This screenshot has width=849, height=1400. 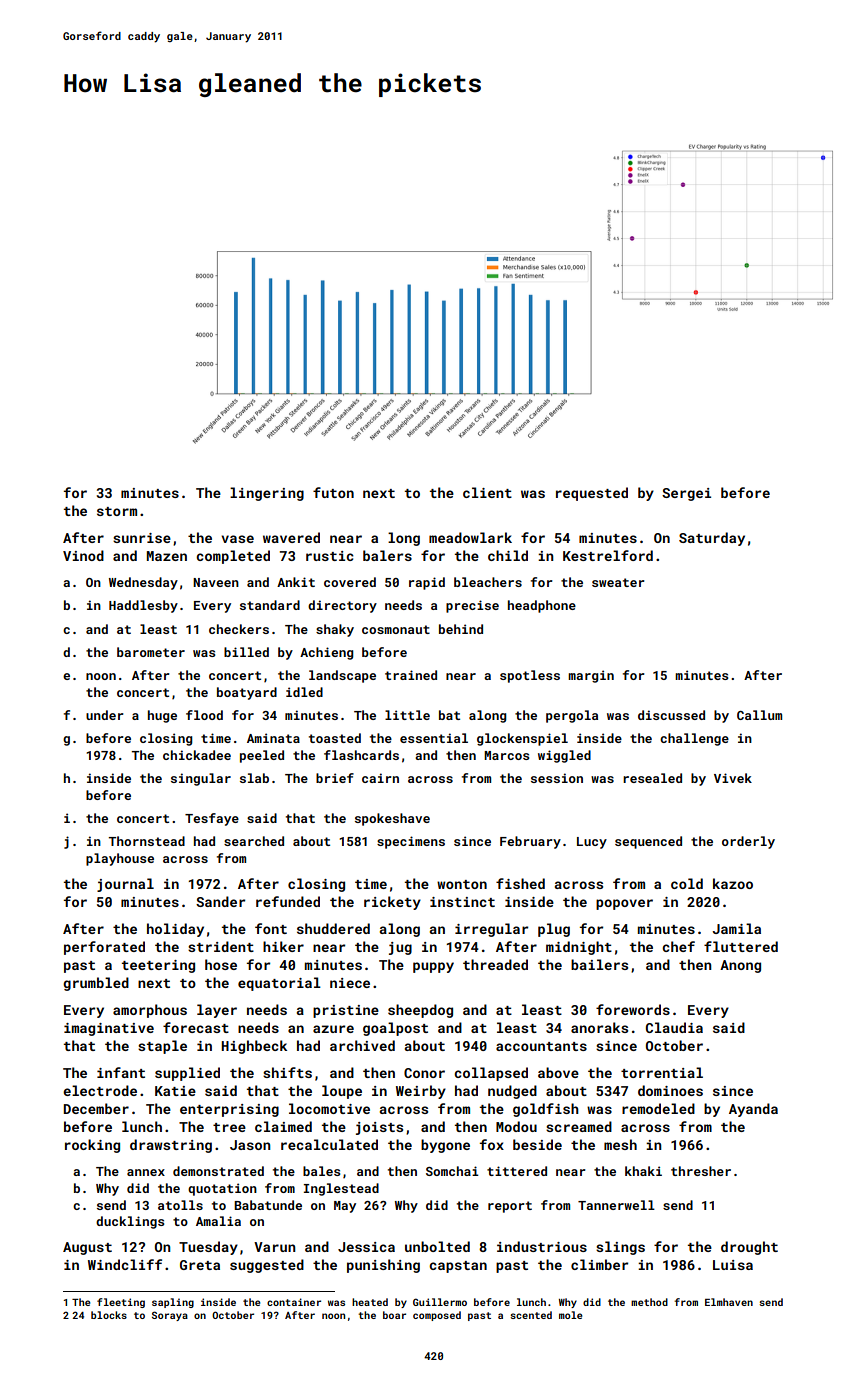 I want to click on chickadee, so click(x=197, y=755).
